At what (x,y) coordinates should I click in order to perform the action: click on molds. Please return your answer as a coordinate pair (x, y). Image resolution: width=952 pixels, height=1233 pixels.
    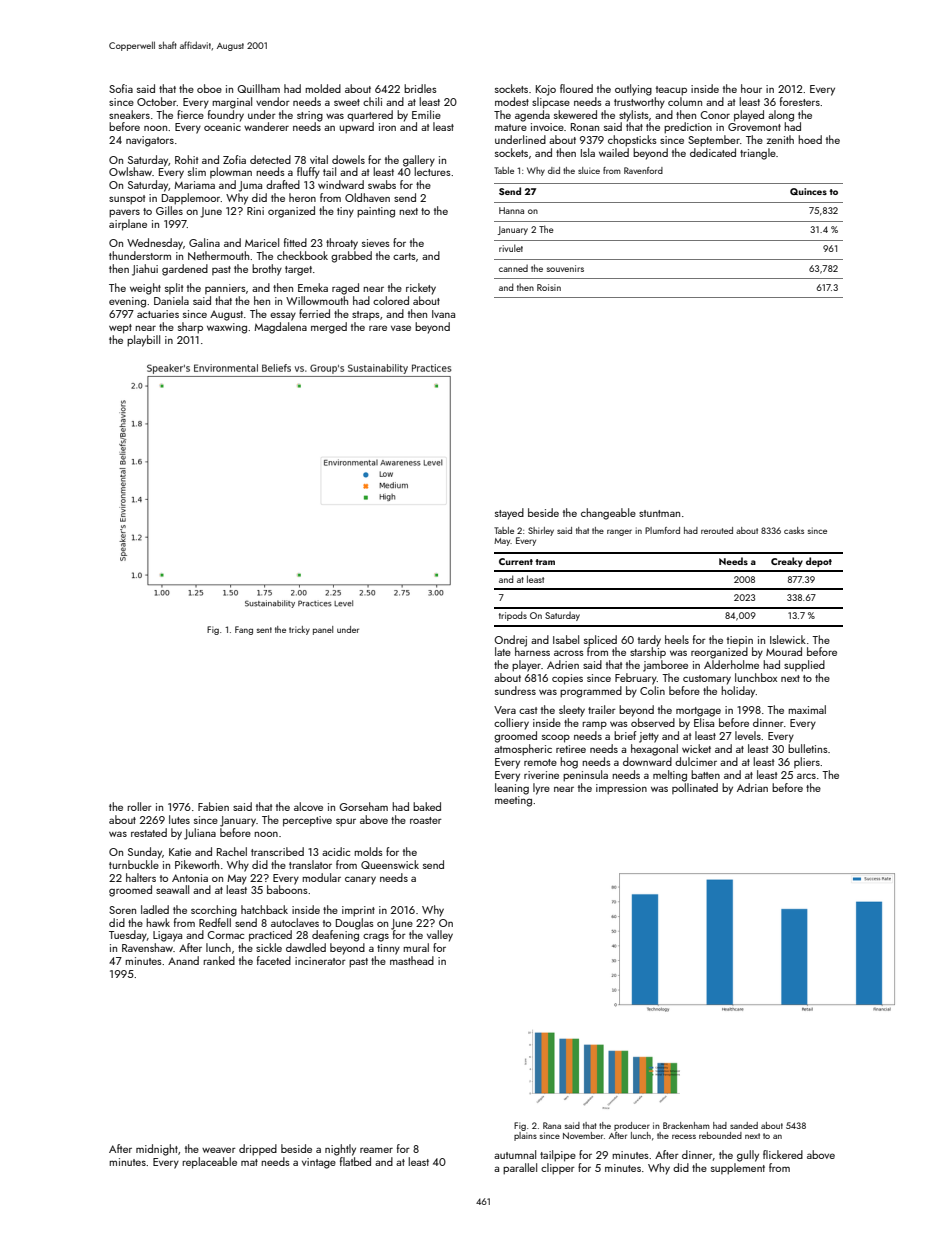
    Looking at the image, I should click on (368, 851).
